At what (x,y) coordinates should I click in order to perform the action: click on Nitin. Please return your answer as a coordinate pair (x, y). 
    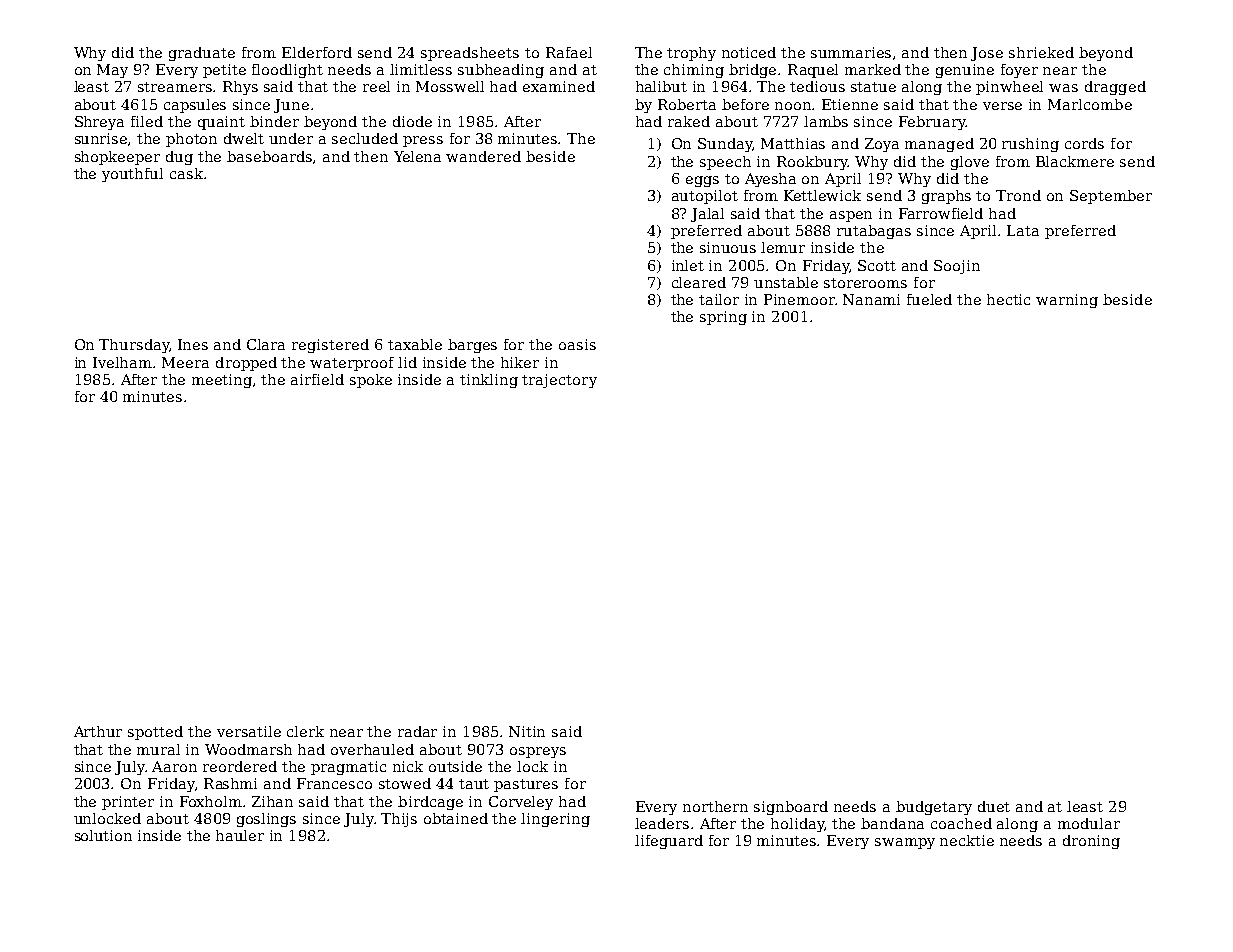
    Looking at the image, I should click on (527, 731).
